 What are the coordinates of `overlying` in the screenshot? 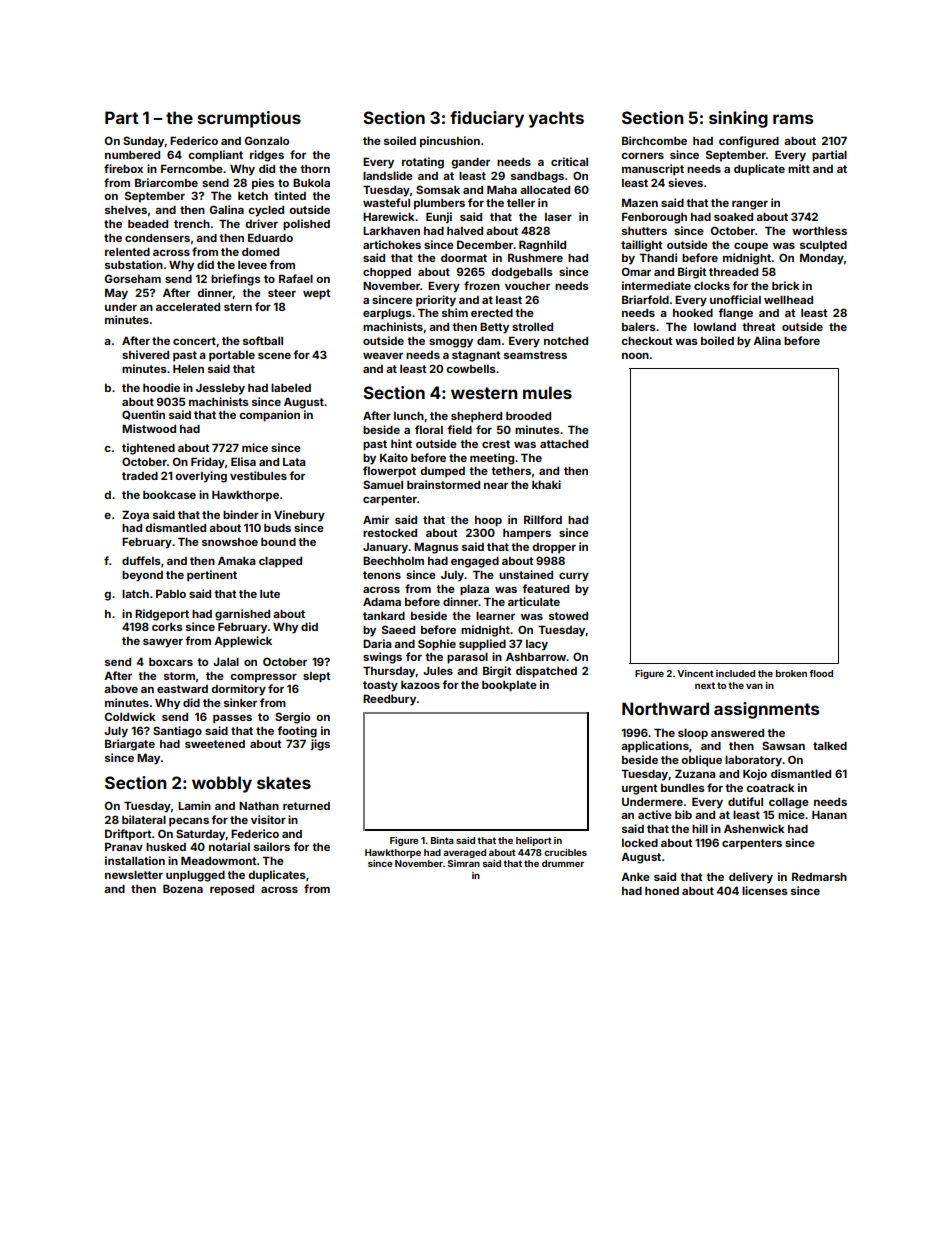 It's located at (201, 477).
